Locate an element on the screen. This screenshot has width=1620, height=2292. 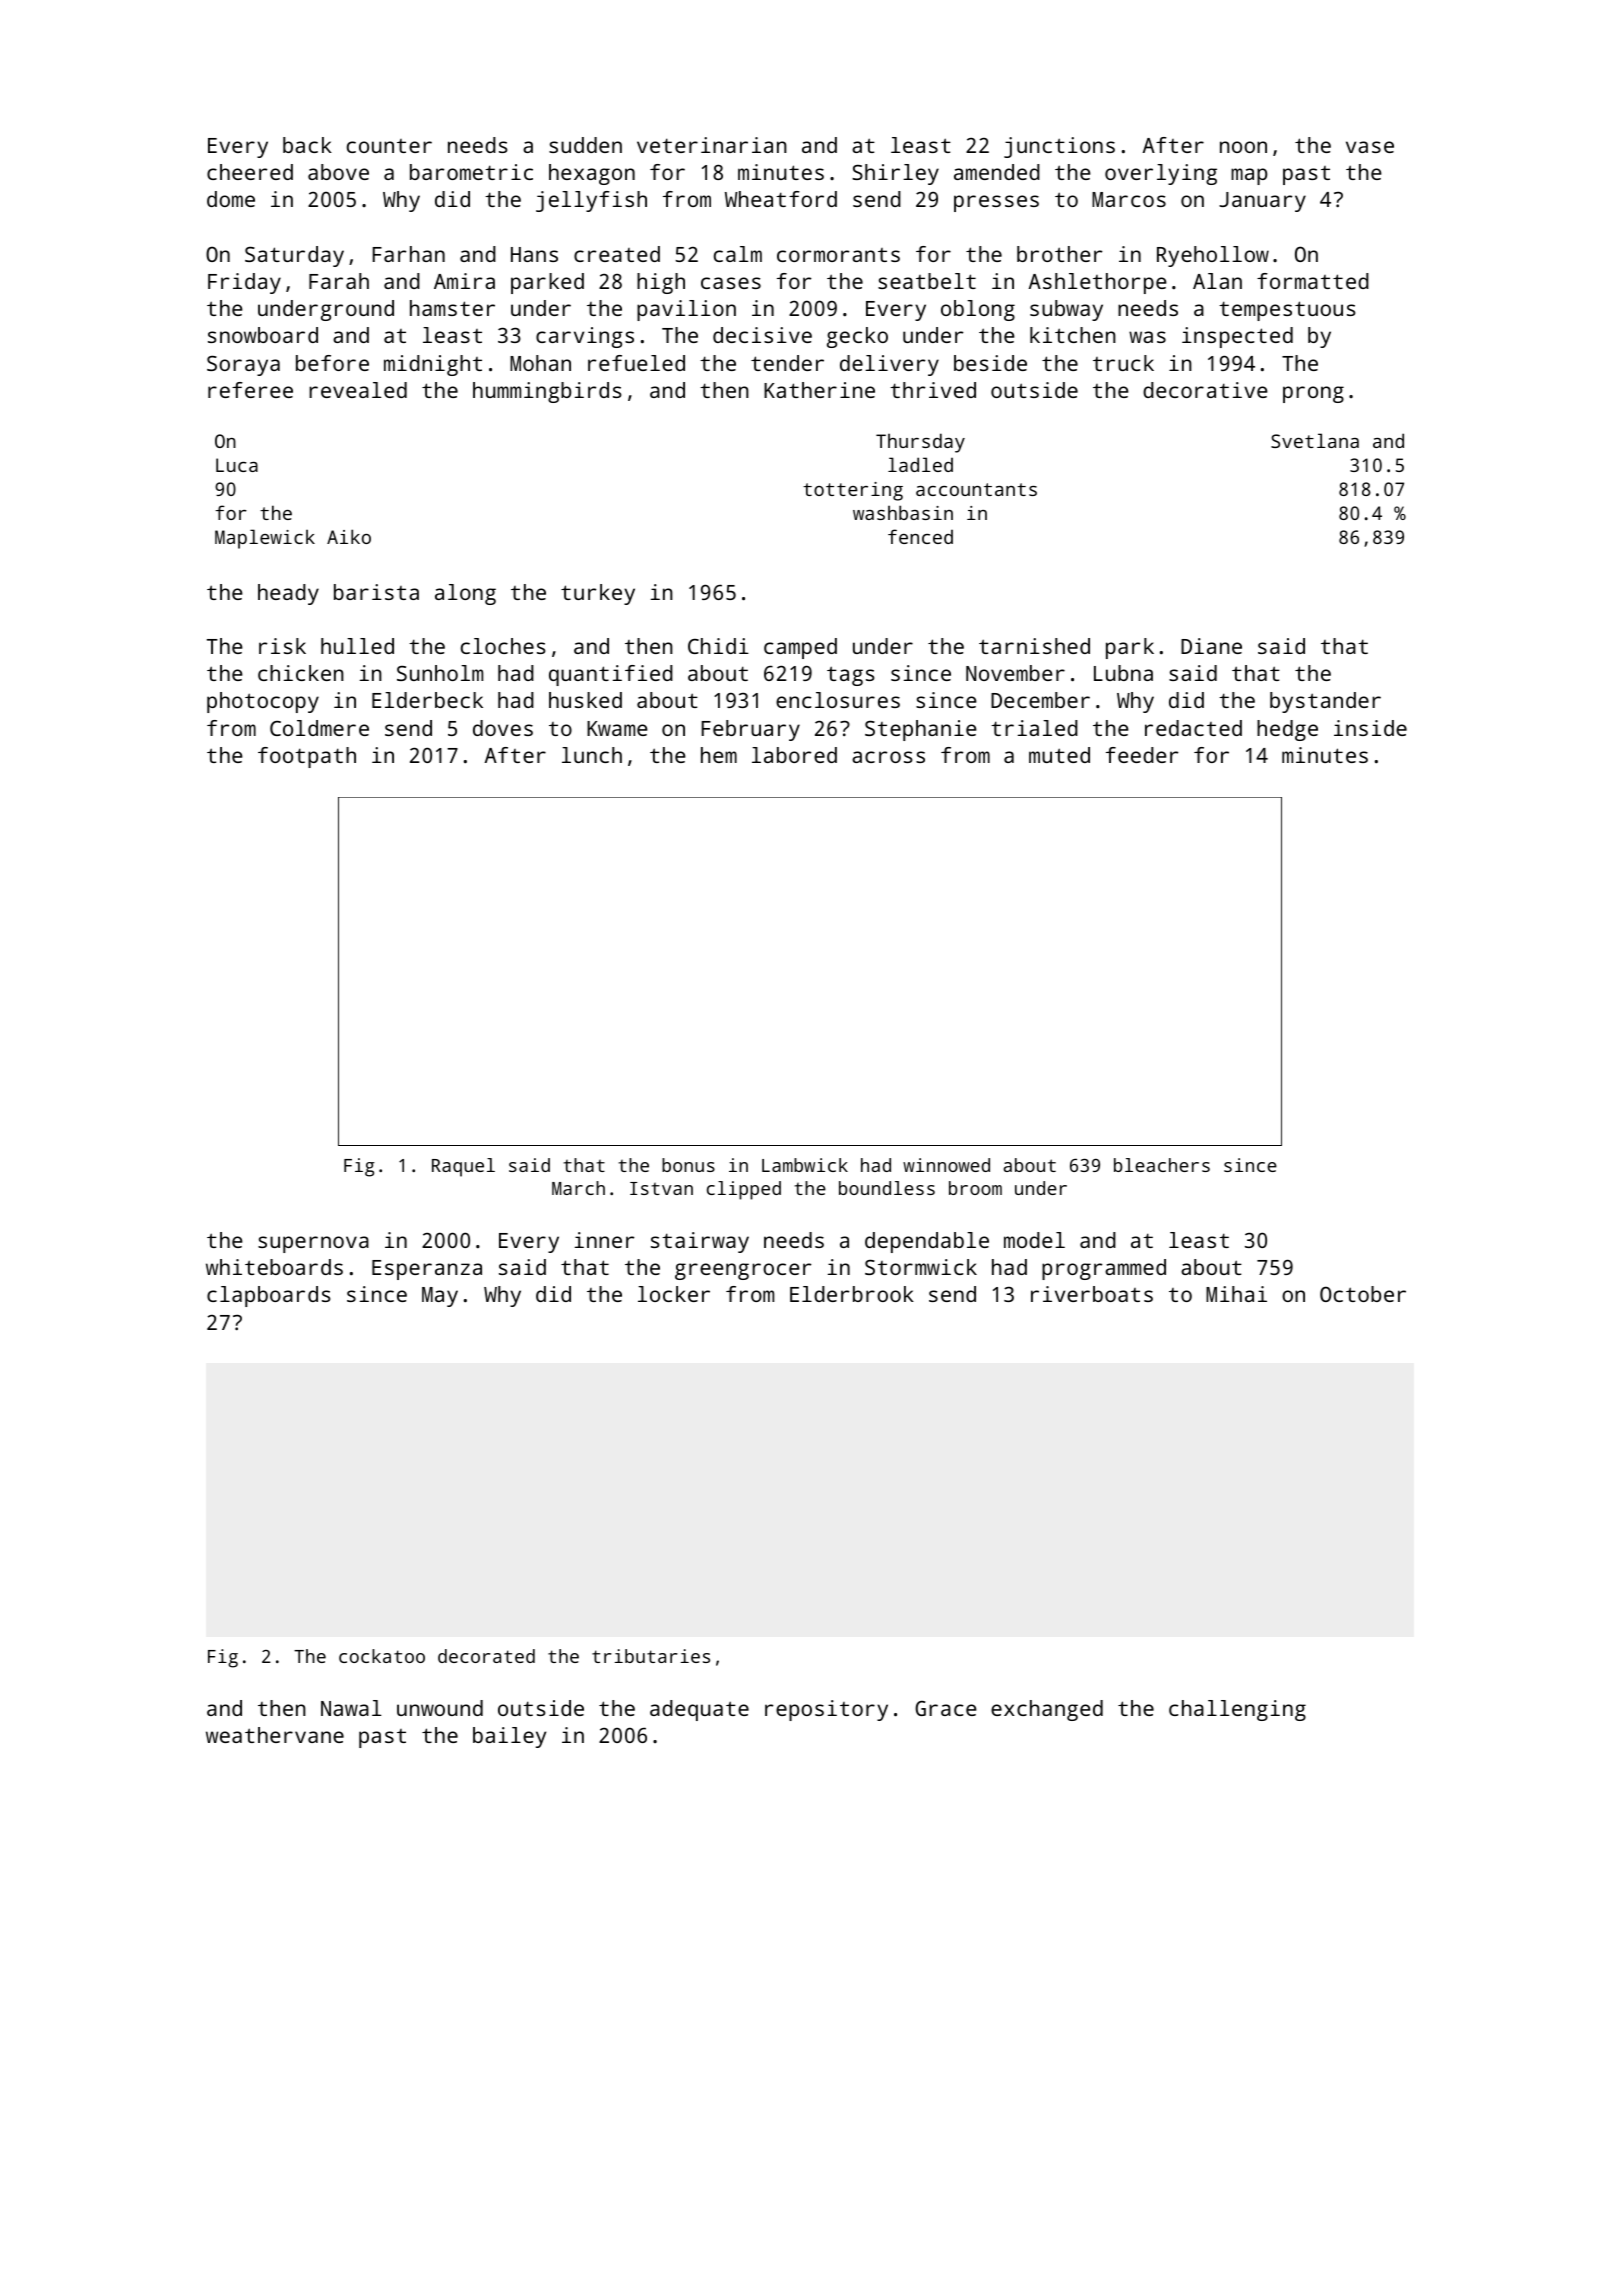
enclosures is located at coordinates (838, 700).
